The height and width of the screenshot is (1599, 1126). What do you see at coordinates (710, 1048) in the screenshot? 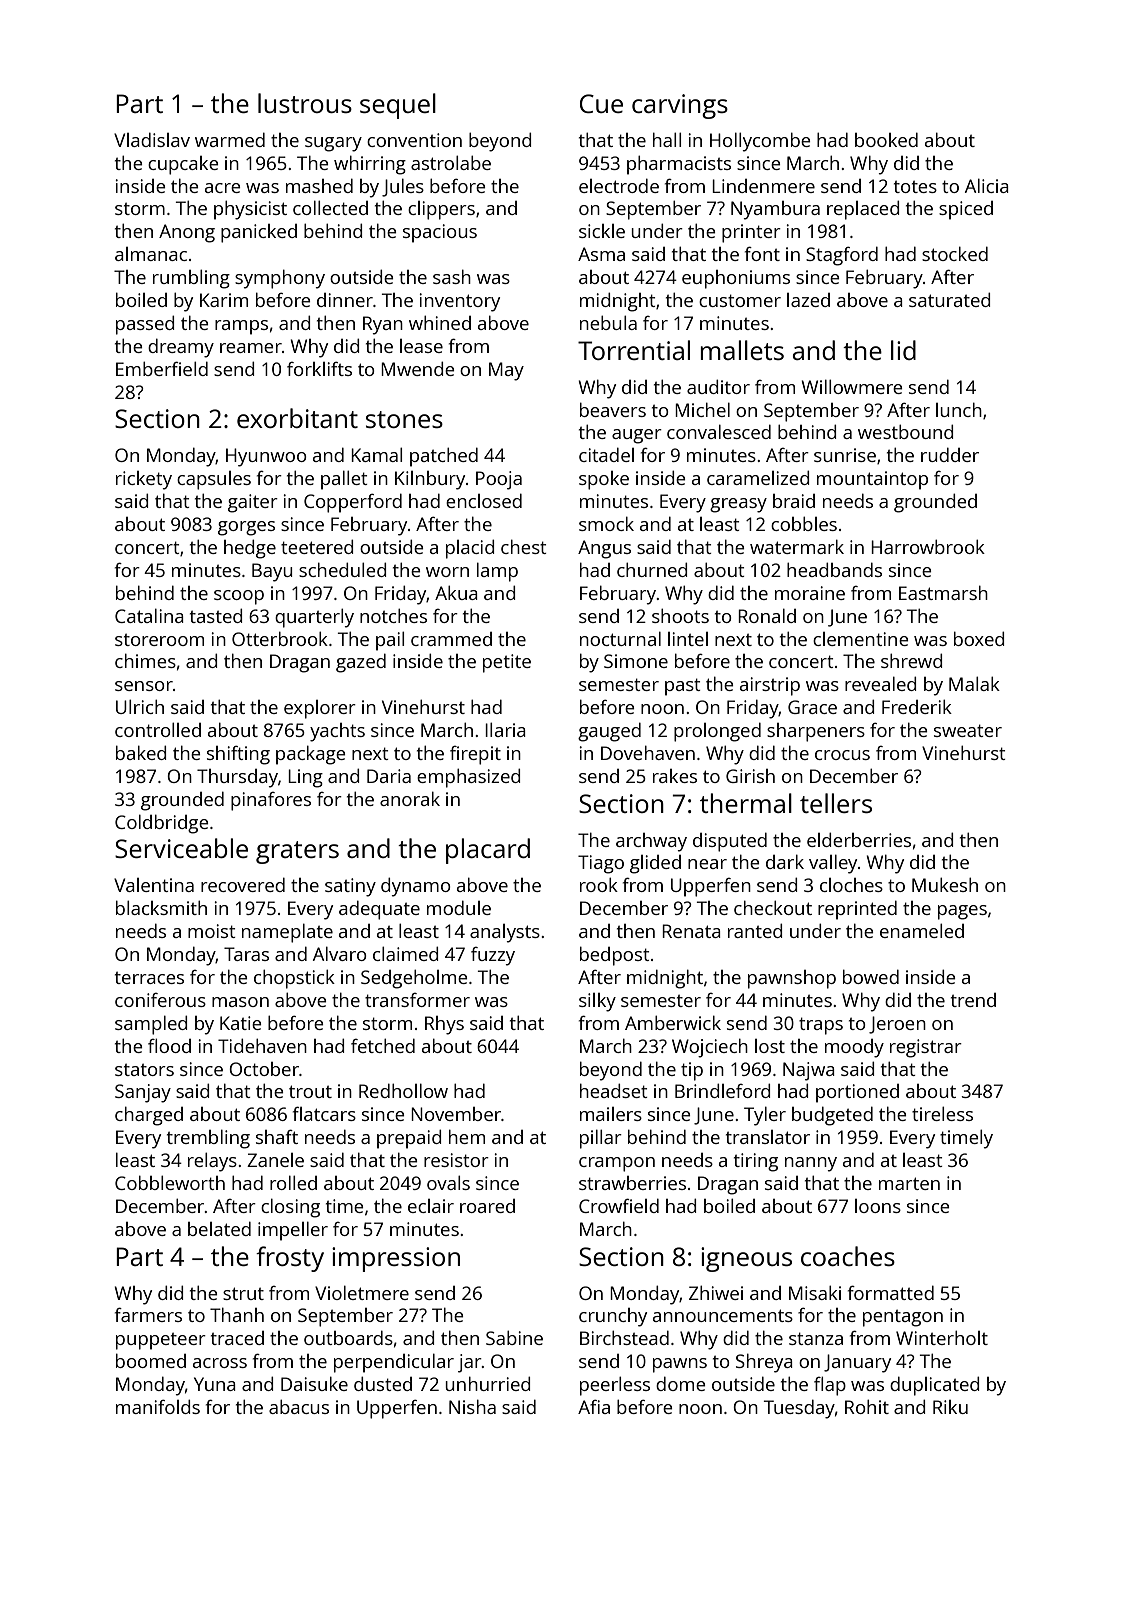
I see `Wojciech` at bounding box center [710, 1048].
